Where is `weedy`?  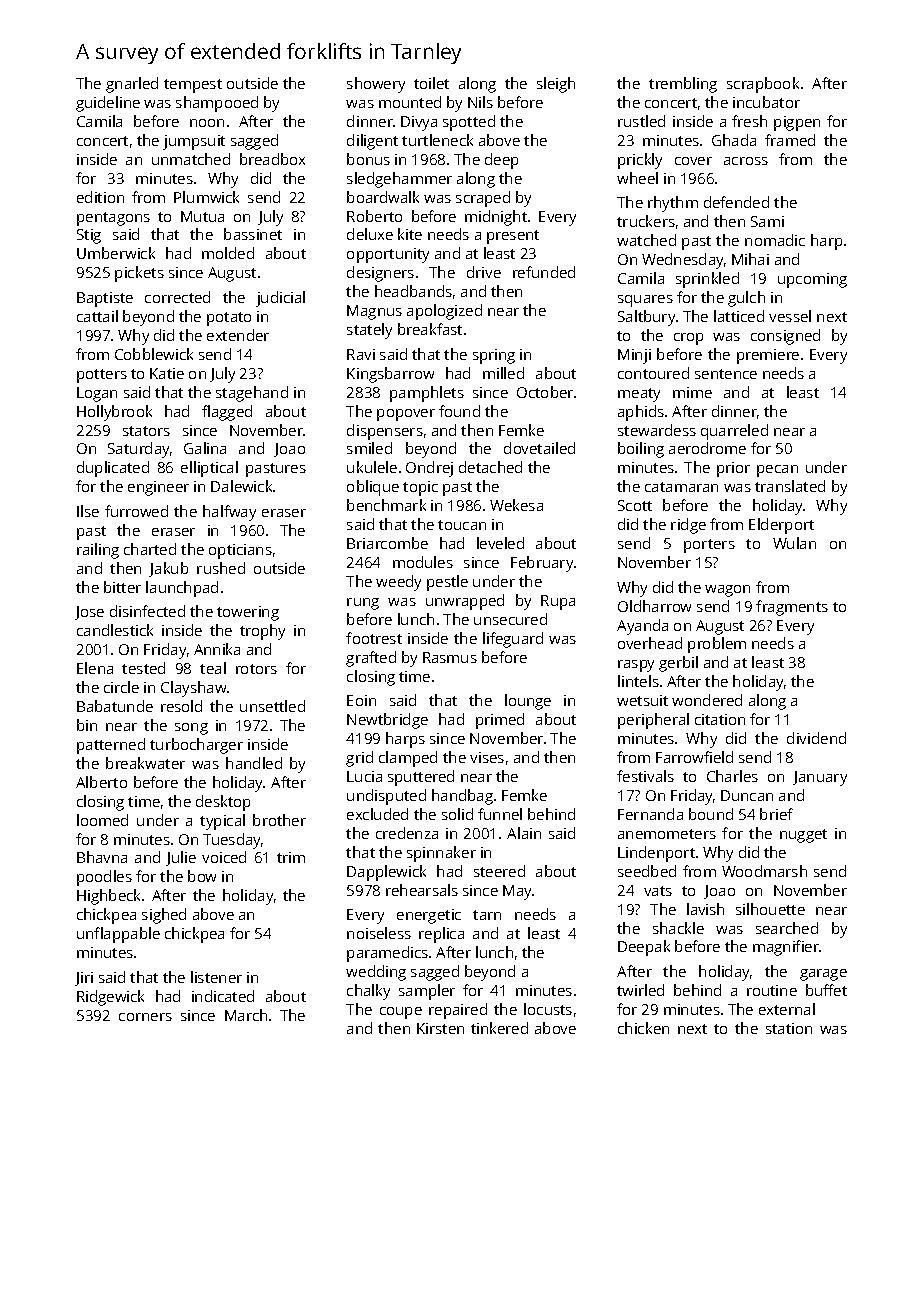 weedy is located at coordinates (398, 583).
